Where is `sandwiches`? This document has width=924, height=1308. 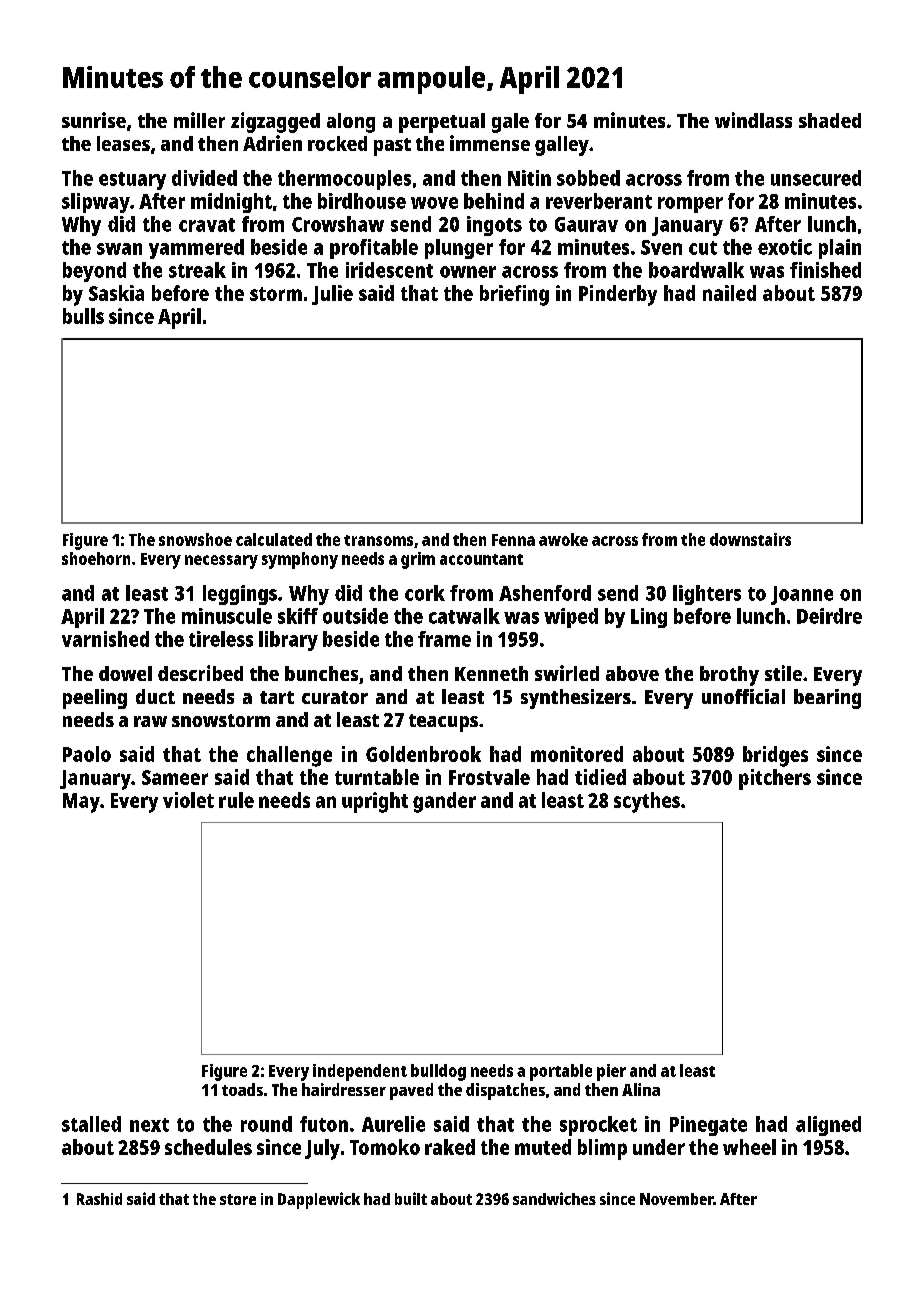
sandwiches is located at coordinates (554, 1198).
